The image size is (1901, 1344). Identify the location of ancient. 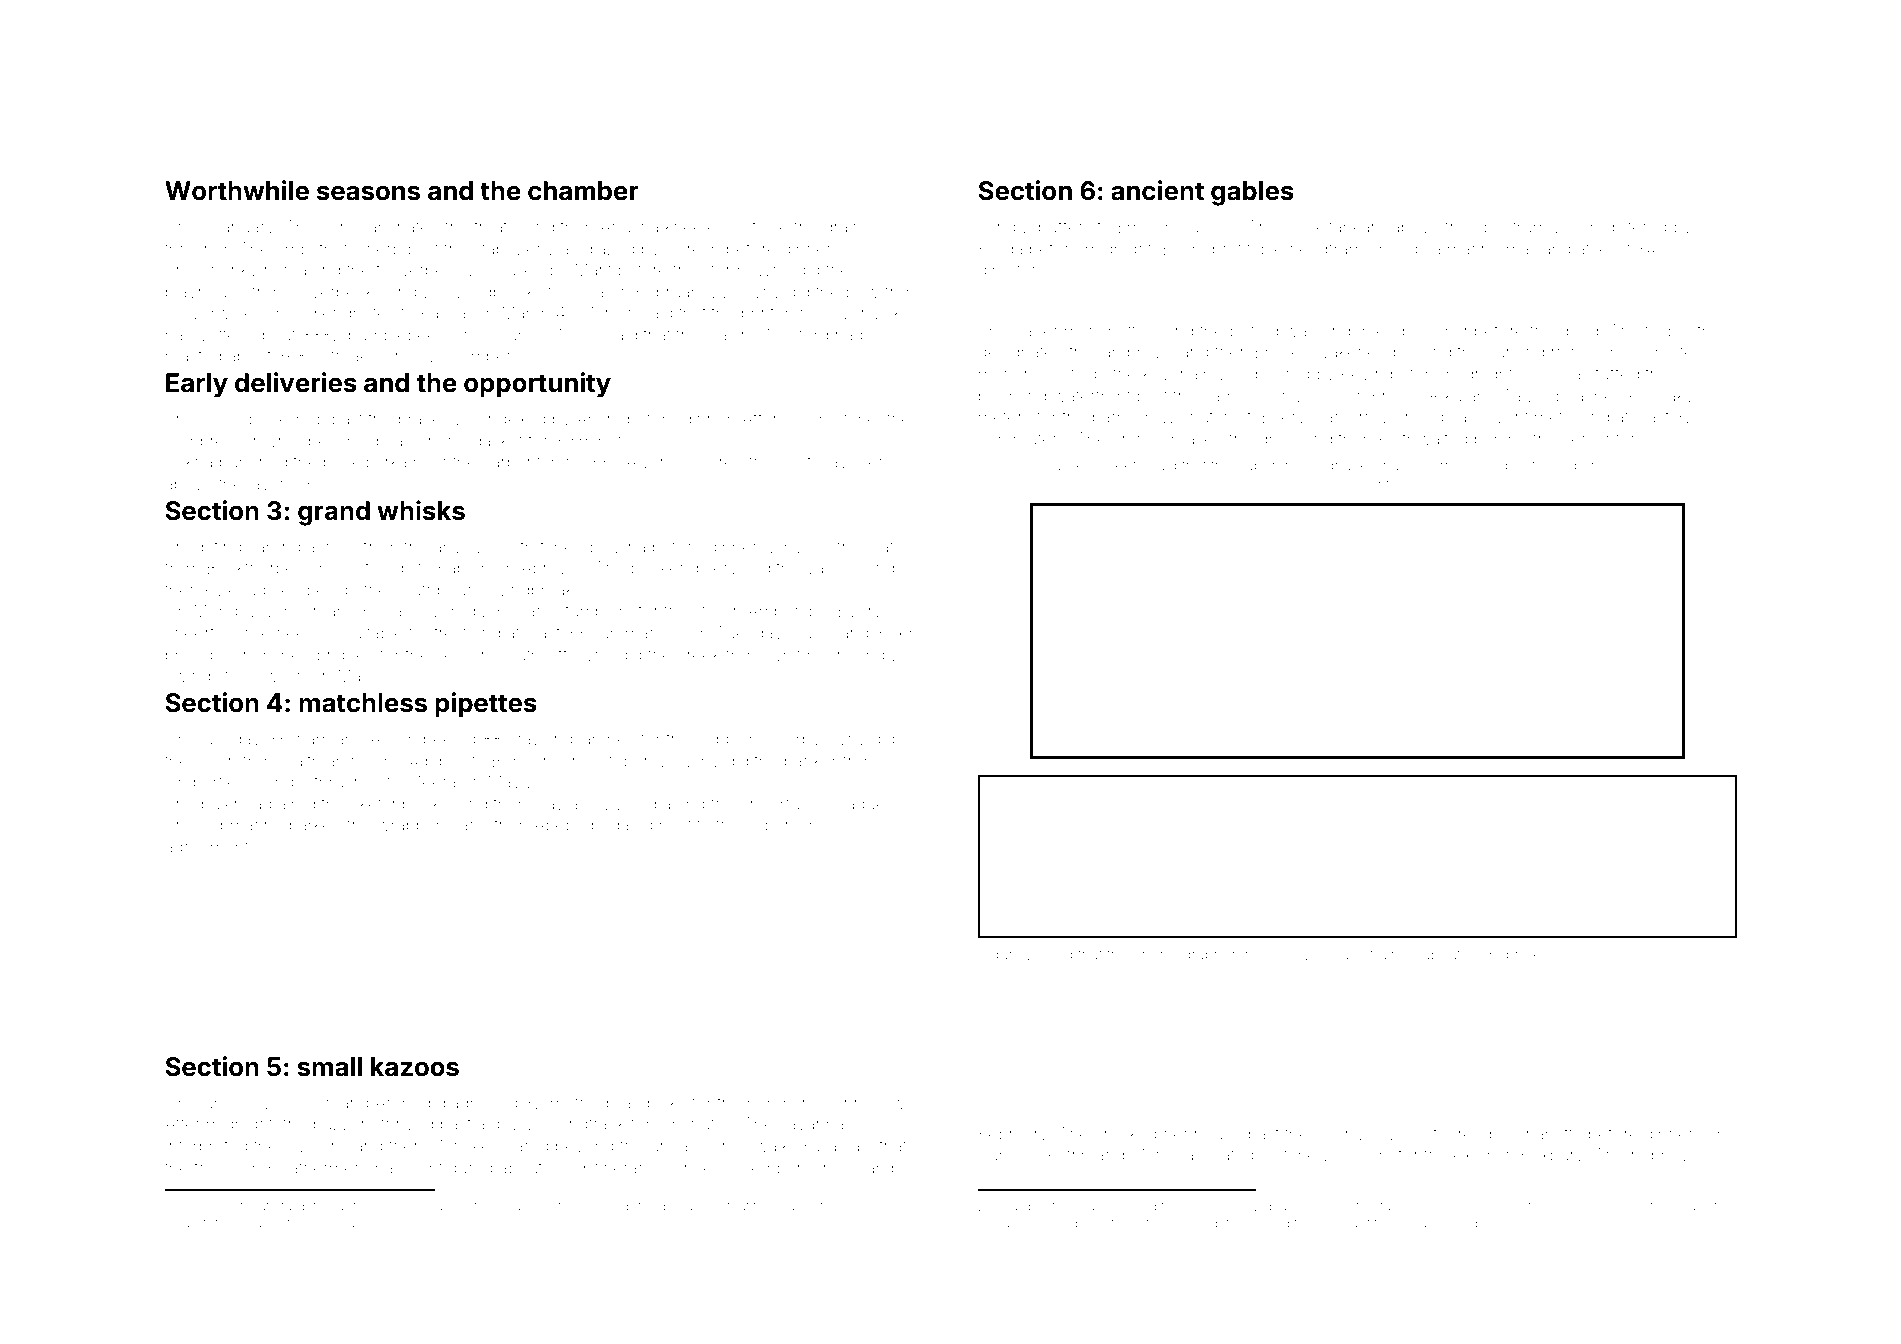
(1157, 190).
